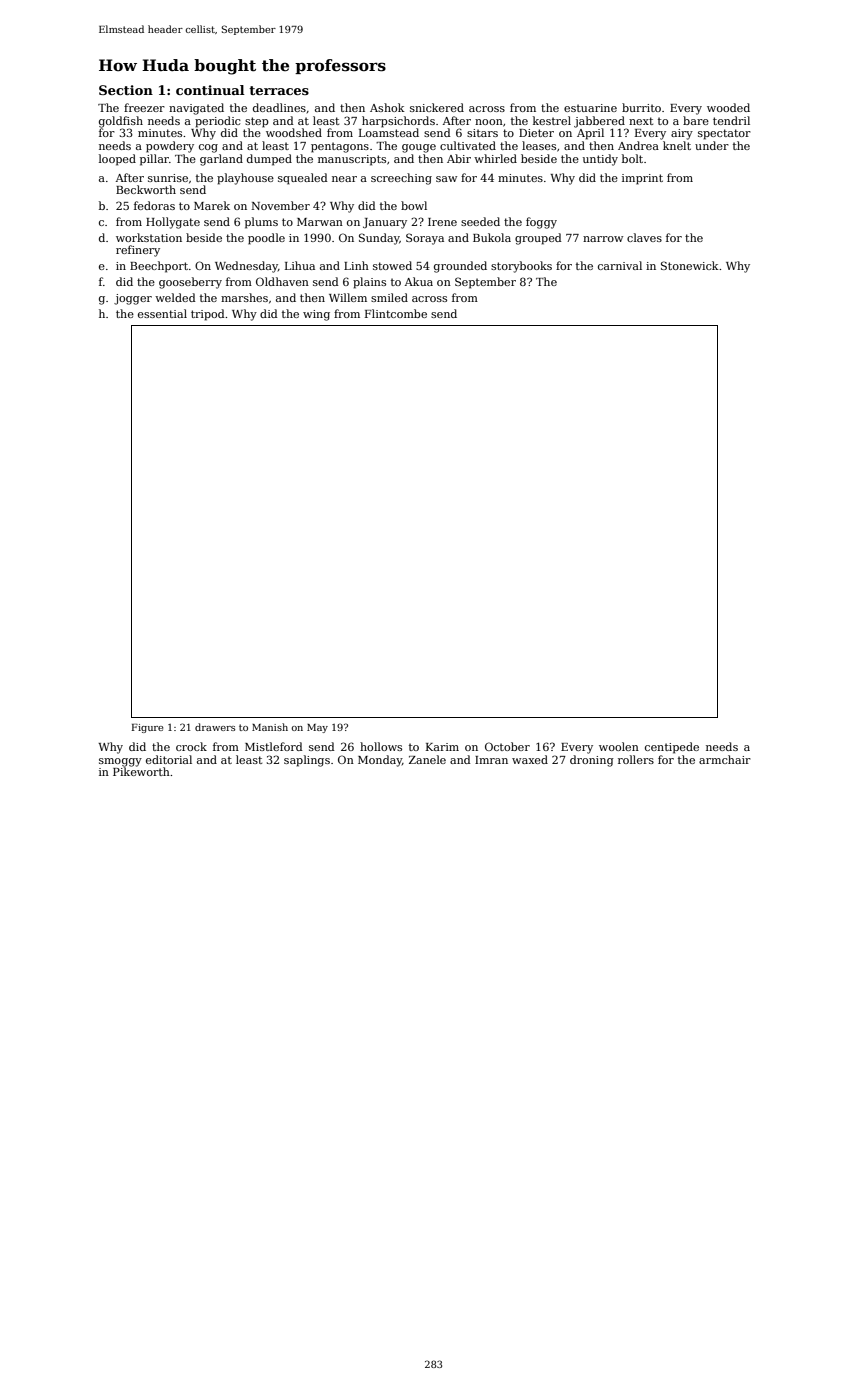 Image resolution: width=849 pixels, height=1400 pixels. What do you see at coordinates (173, 223) in the screenshot?
I see `Hollygate` at bounding box center [173, 223].
